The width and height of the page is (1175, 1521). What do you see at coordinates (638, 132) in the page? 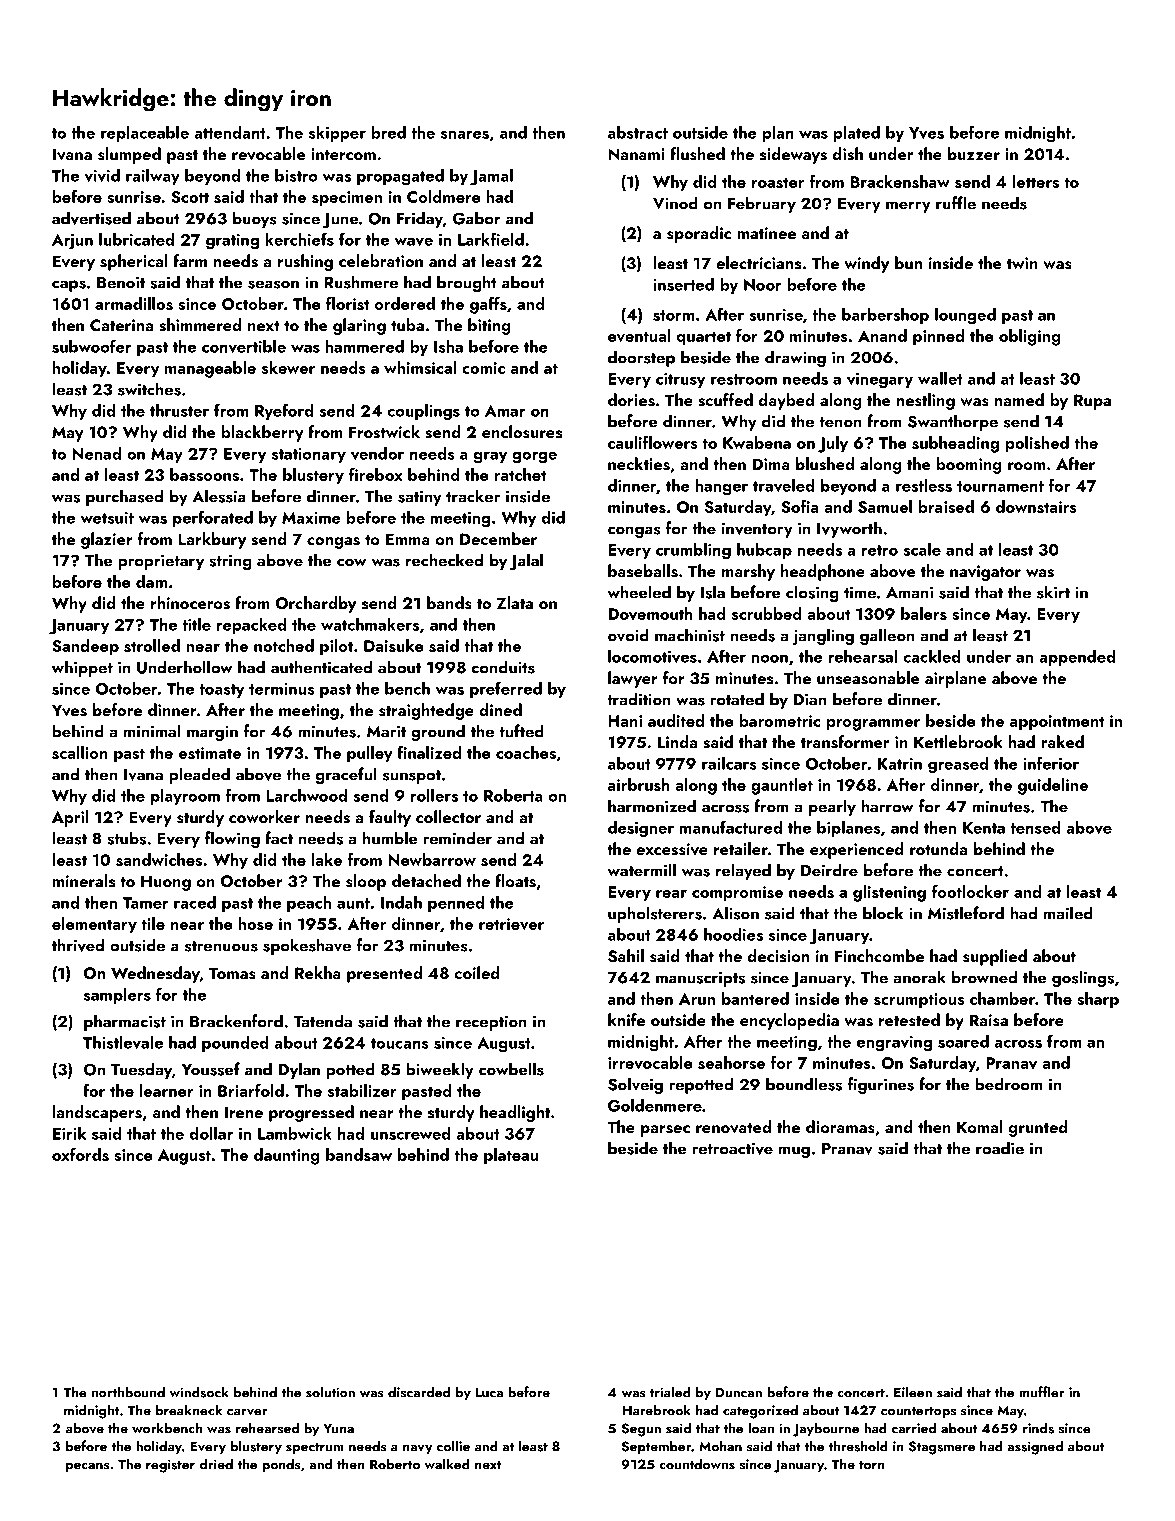
I see `abstract` at bounding box center [638, 132].
